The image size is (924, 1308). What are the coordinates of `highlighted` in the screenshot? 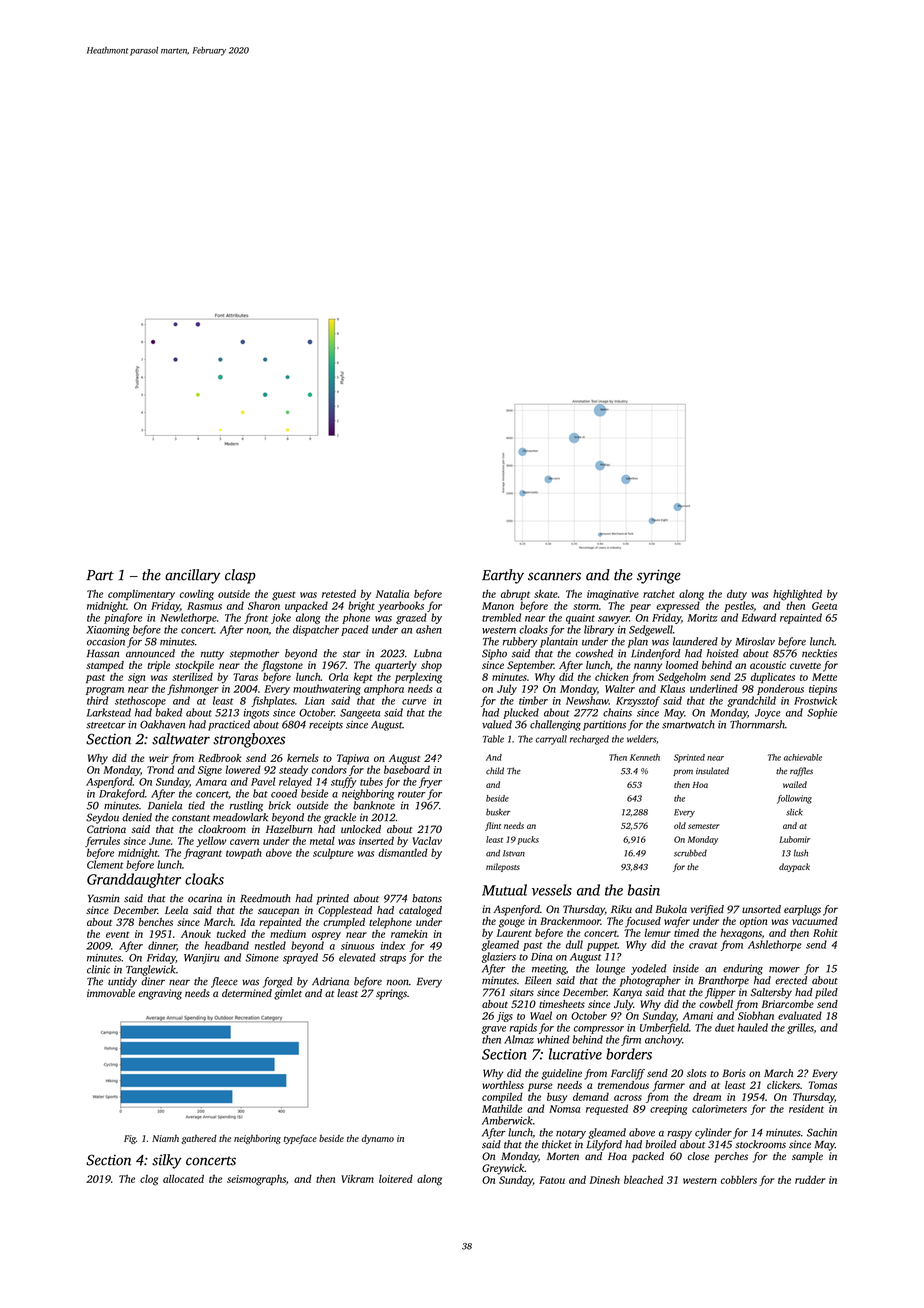 It's located at (797, 595).
